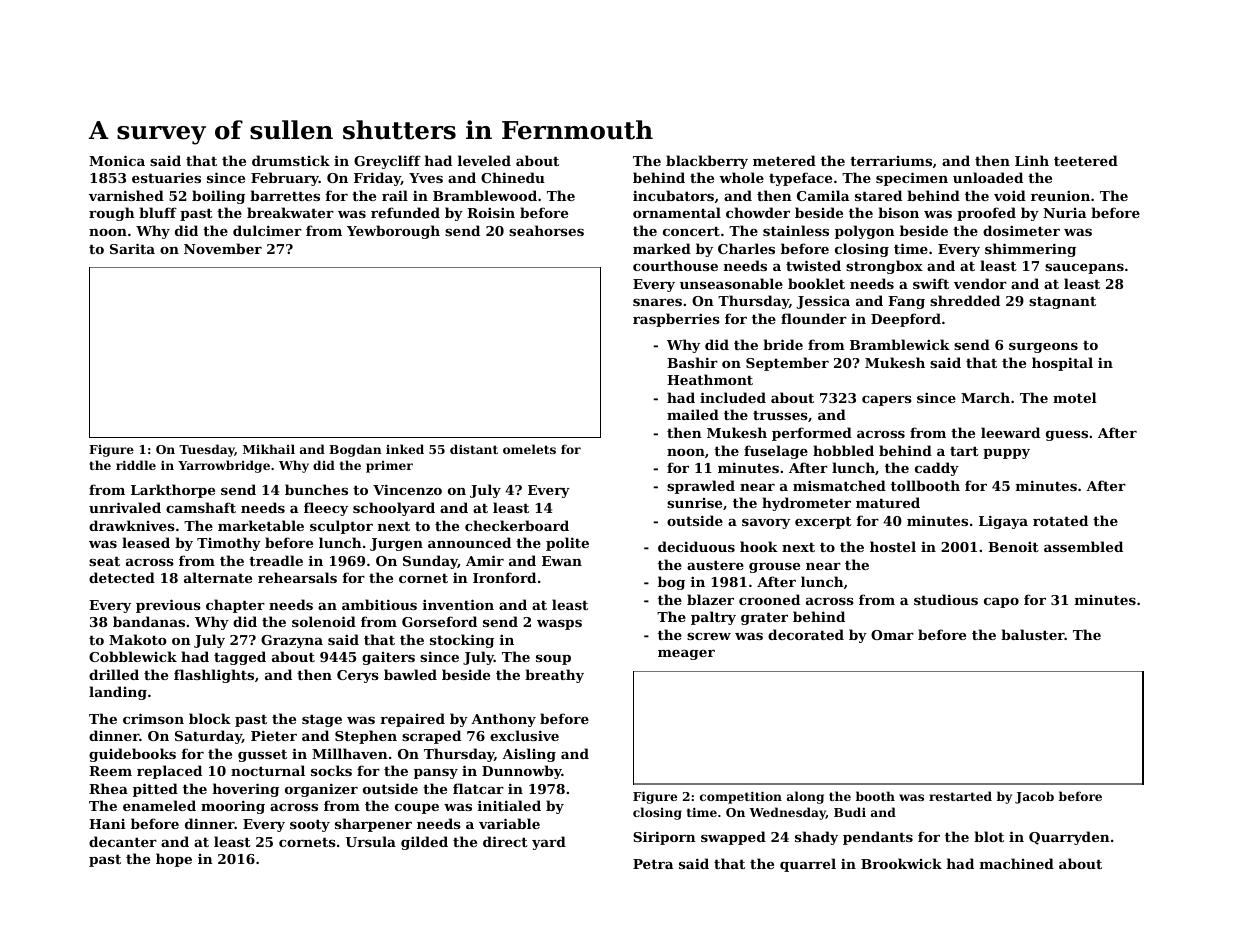 Image resolution: width=1233 pixels, height=952 pixels. I want to click on machined, so click(1017, 863).
